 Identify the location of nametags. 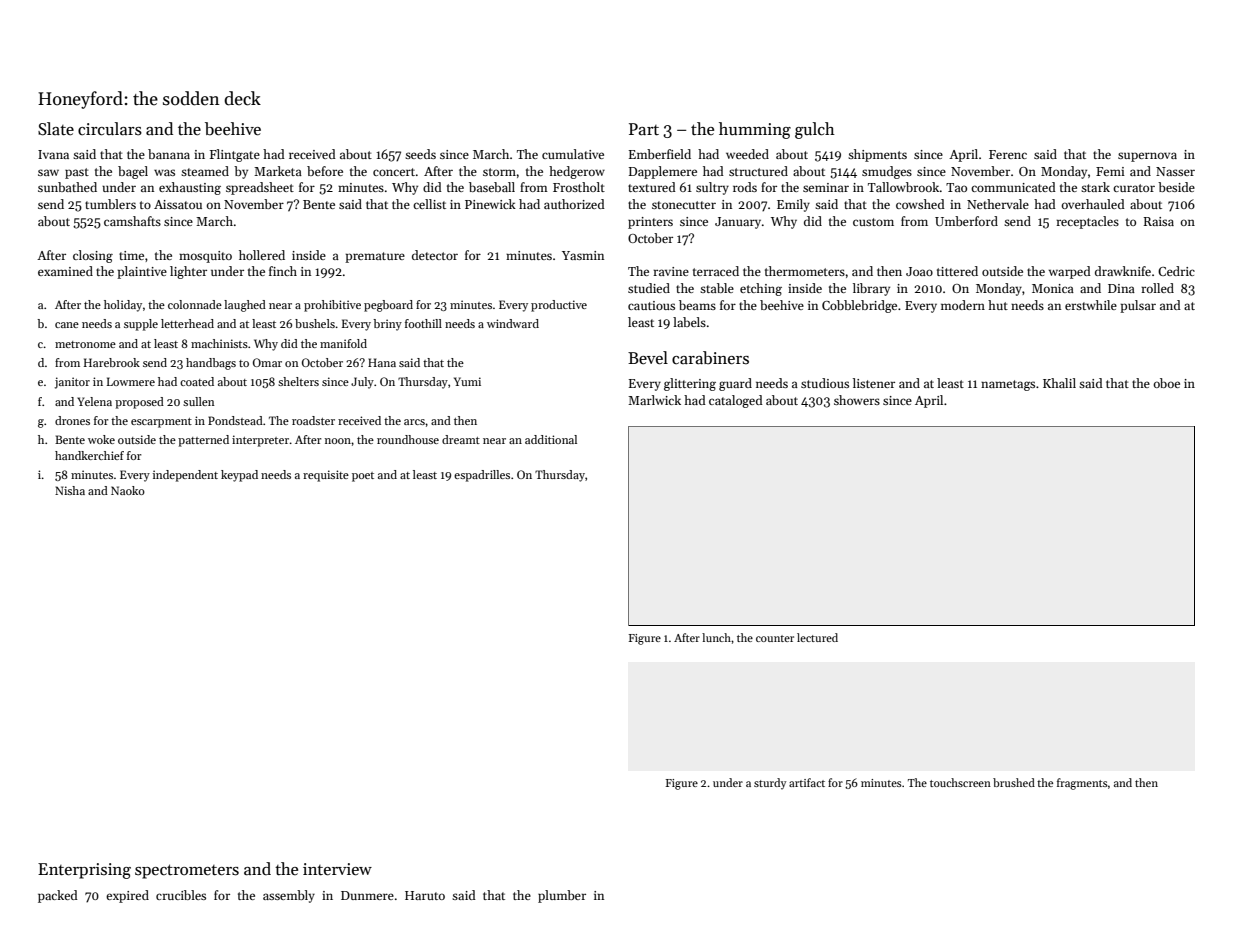
(1008, 385).
